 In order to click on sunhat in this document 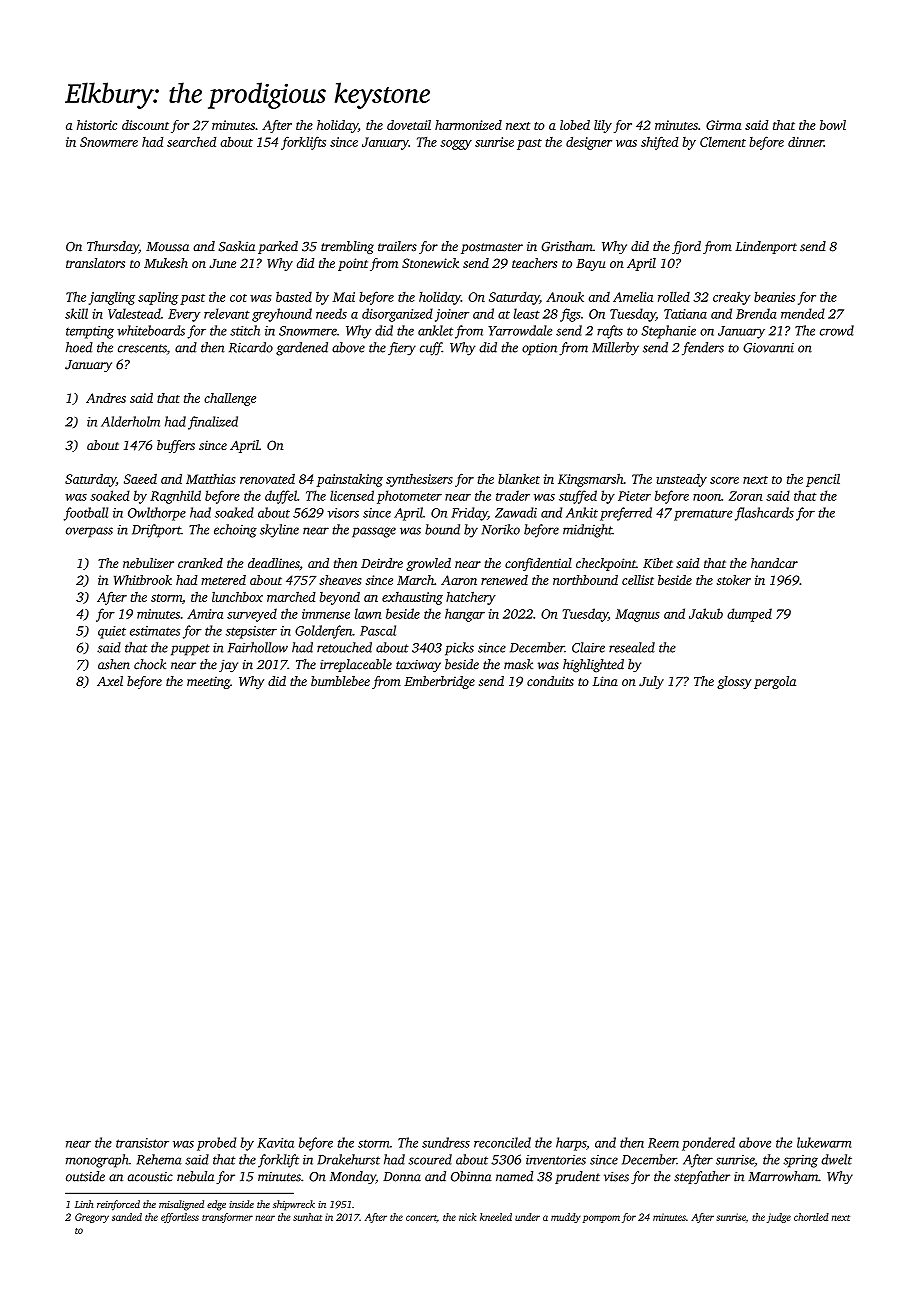, I will do `click(307, 1217)`.
